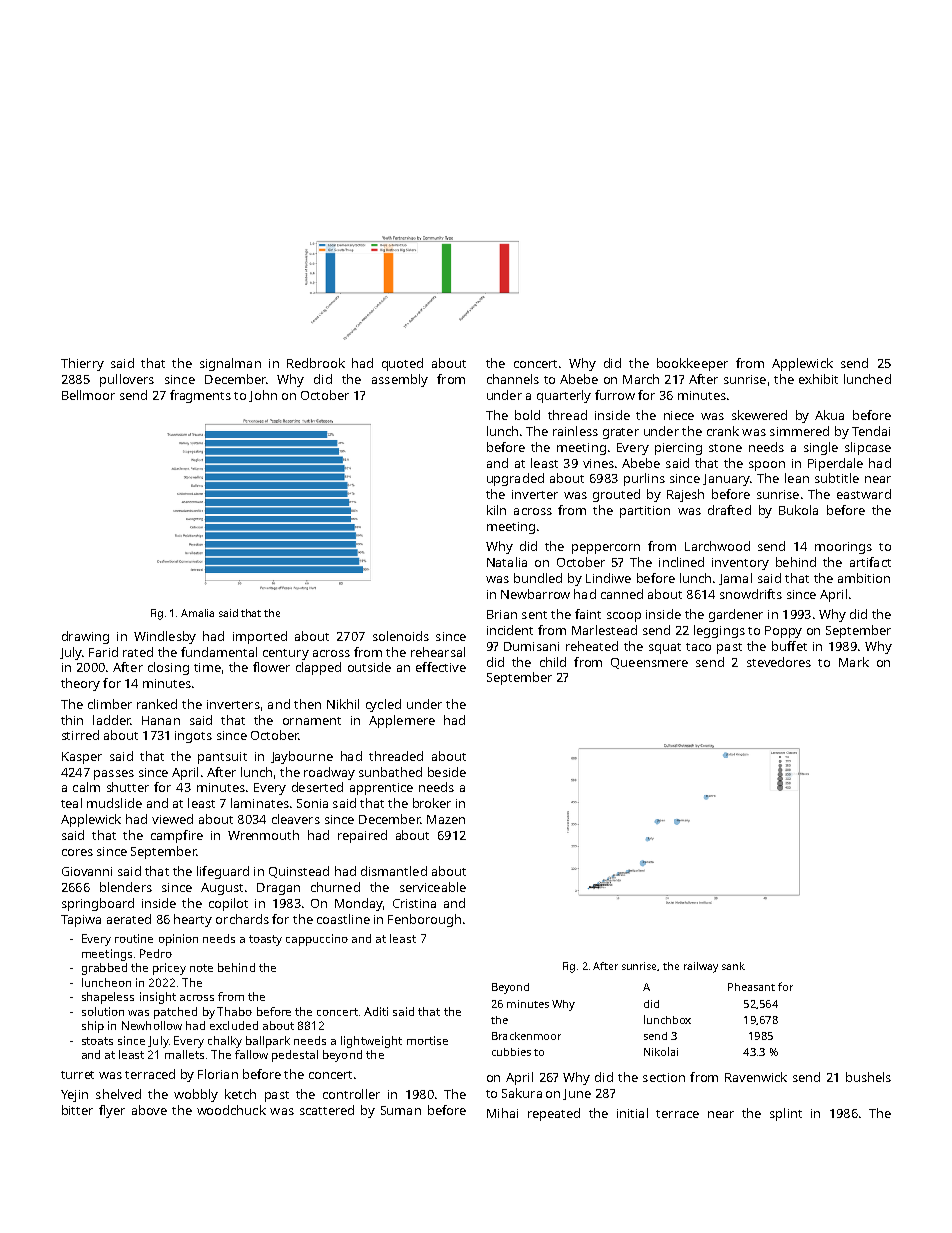 The image size is (952, 1233). Describe the element at coordinates (230, 364) in the screenshot. I see `signalman` at that location.
